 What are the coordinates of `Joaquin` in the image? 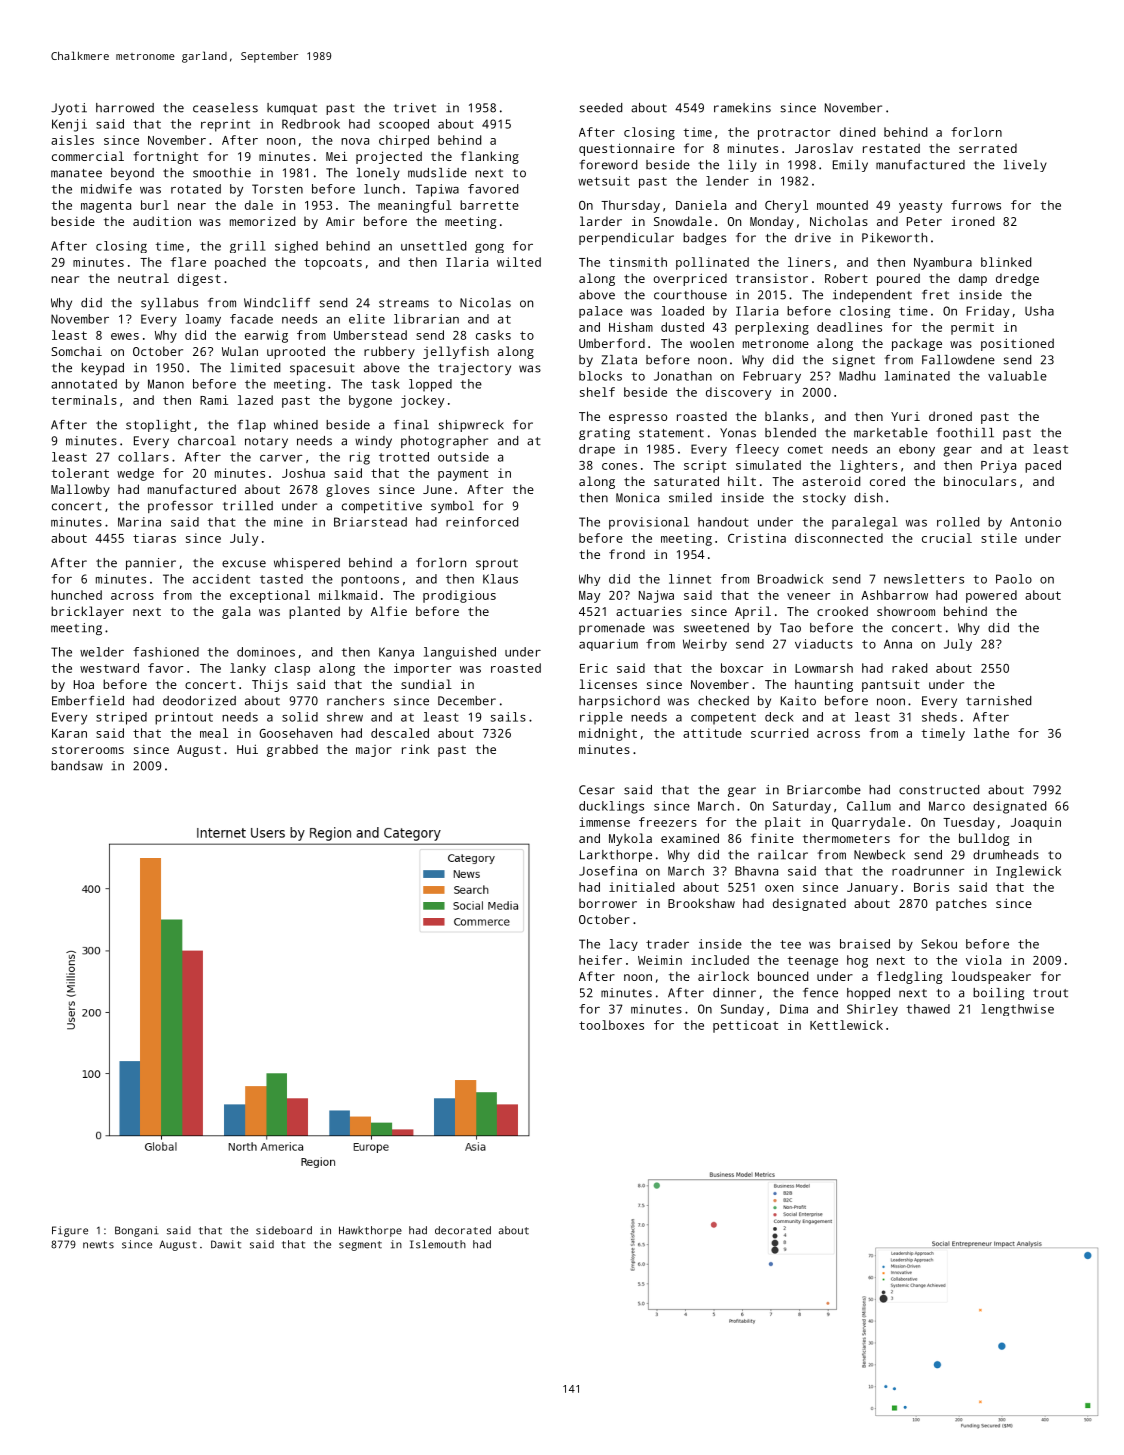 It's located at (1036, 823).
